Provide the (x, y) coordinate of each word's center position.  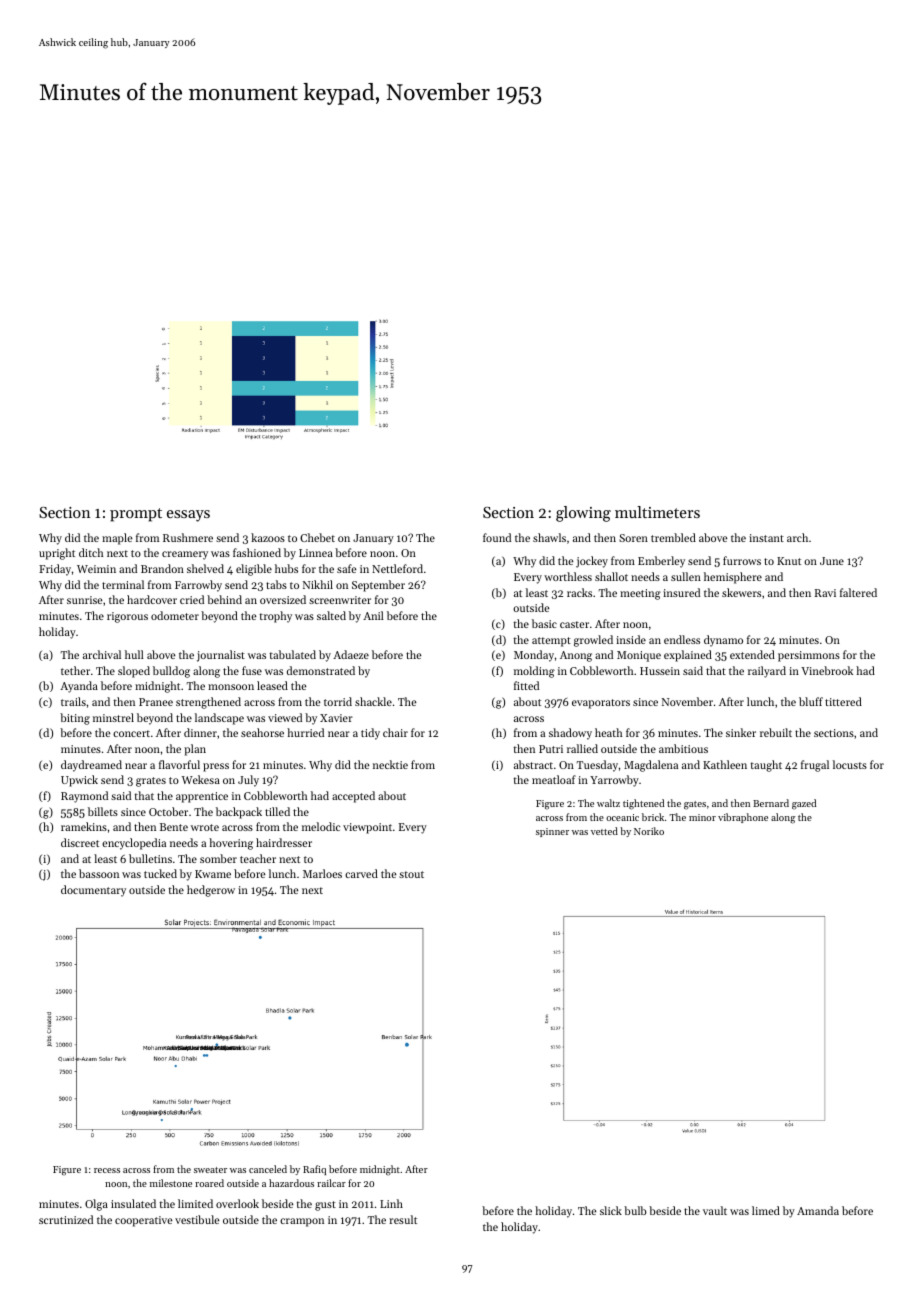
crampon (302, 1222)
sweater (210, 1170)
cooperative (143, 1221)
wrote (205, 827)
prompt (136, 515)
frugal (815, 766)
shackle (373, 701)
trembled (673, 537)
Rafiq (314, 1170)
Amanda (818, 1210)
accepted (353, 797)
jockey (592, 562)
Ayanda (79, 687)
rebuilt (776, 732)
